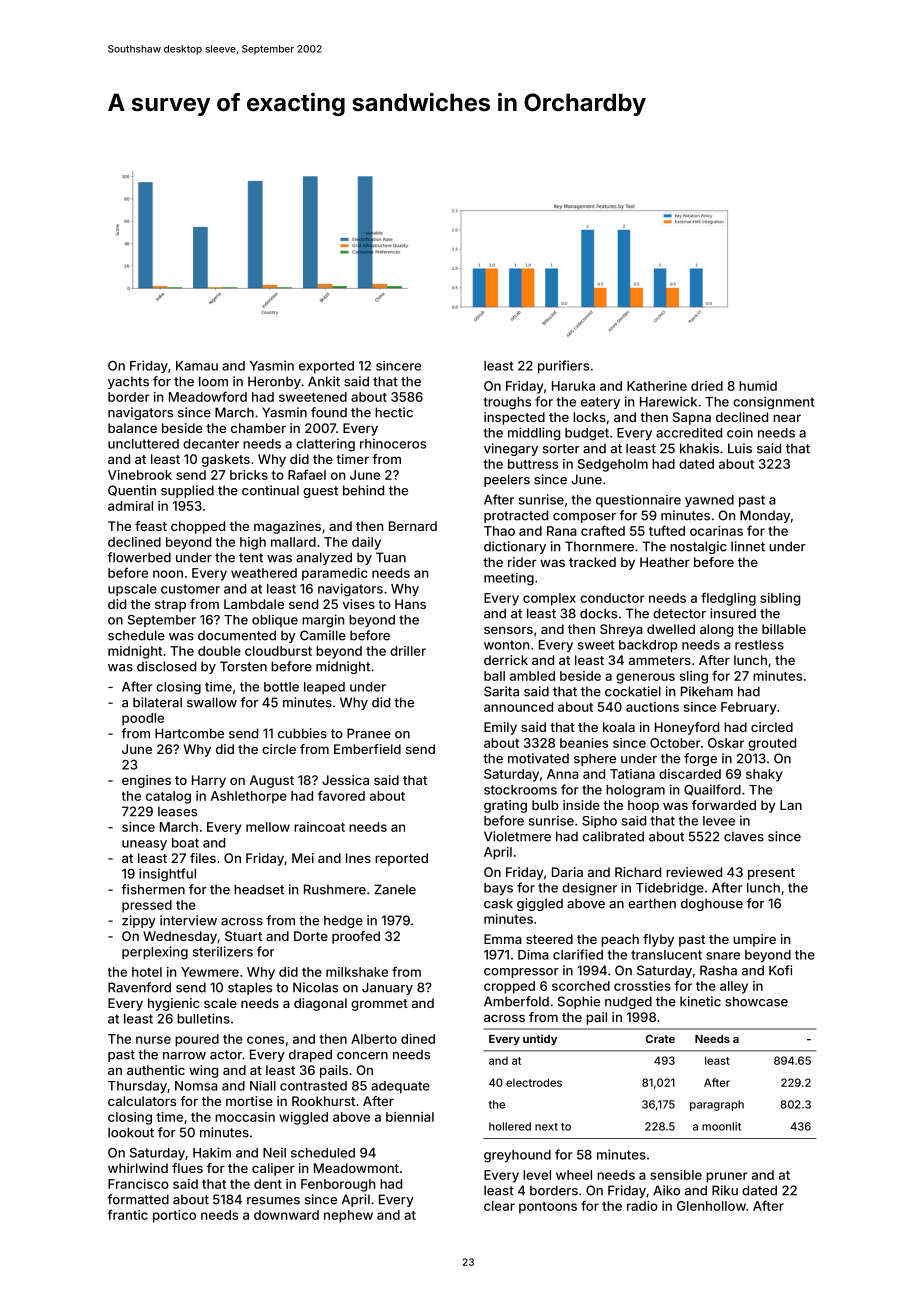  What do you see at coordinates (226, 460) in the screenshot?
I see `gaskets` at bounding box center [226, 460].
